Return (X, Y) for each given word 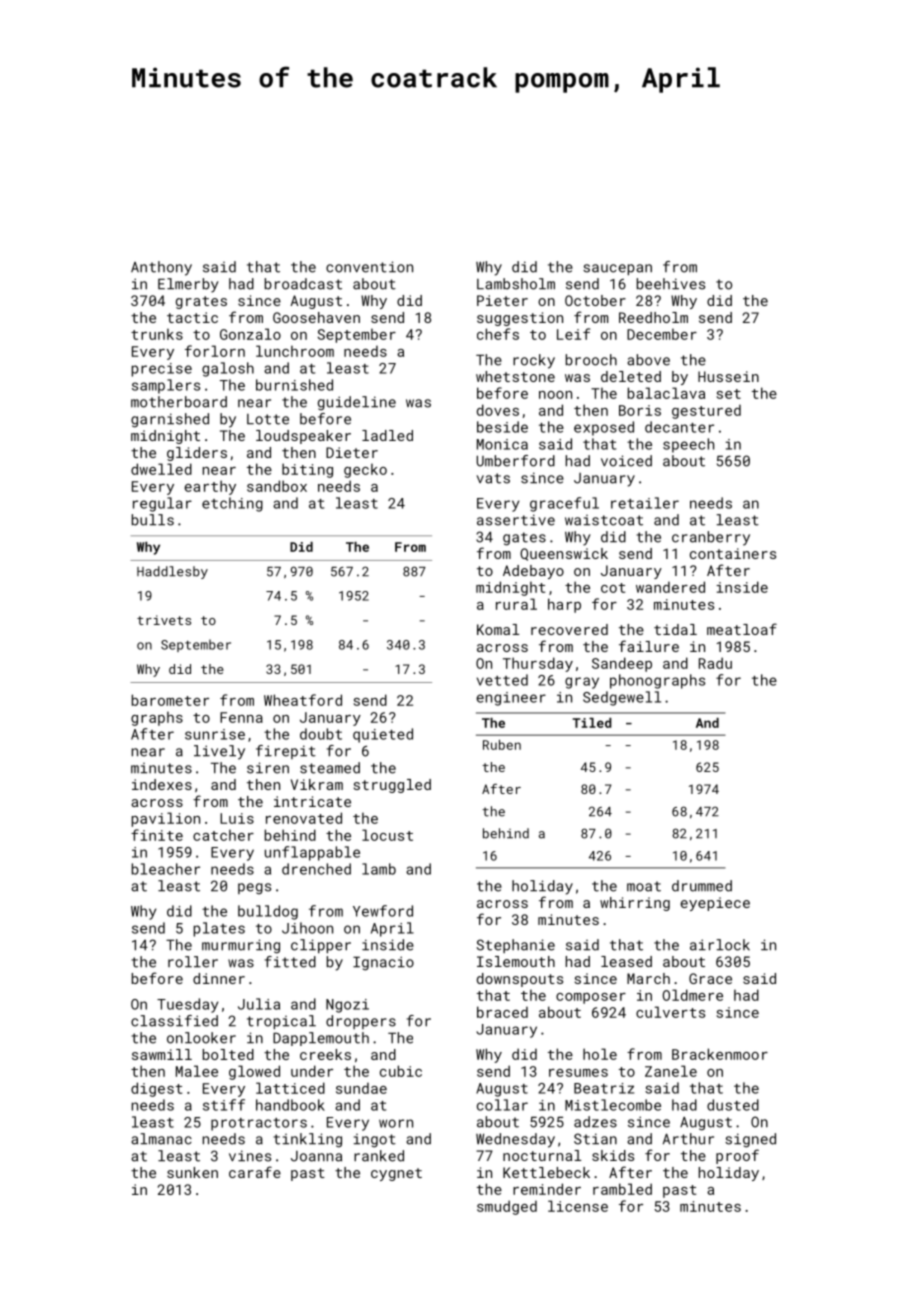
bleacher (166, 869)
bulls (153, 520)
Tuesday (187, 1005)
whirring (635, 904)
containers (733, 553)
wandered (670, 587)
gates (524, 539)
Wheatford (303, 700)
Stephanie (516, 946)
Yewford (383, 911)
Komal (498, 629)
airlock (720, 945)
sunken (192, 1172)
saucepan (617, 269)
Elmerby (188, 285)
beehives (671, 284)
